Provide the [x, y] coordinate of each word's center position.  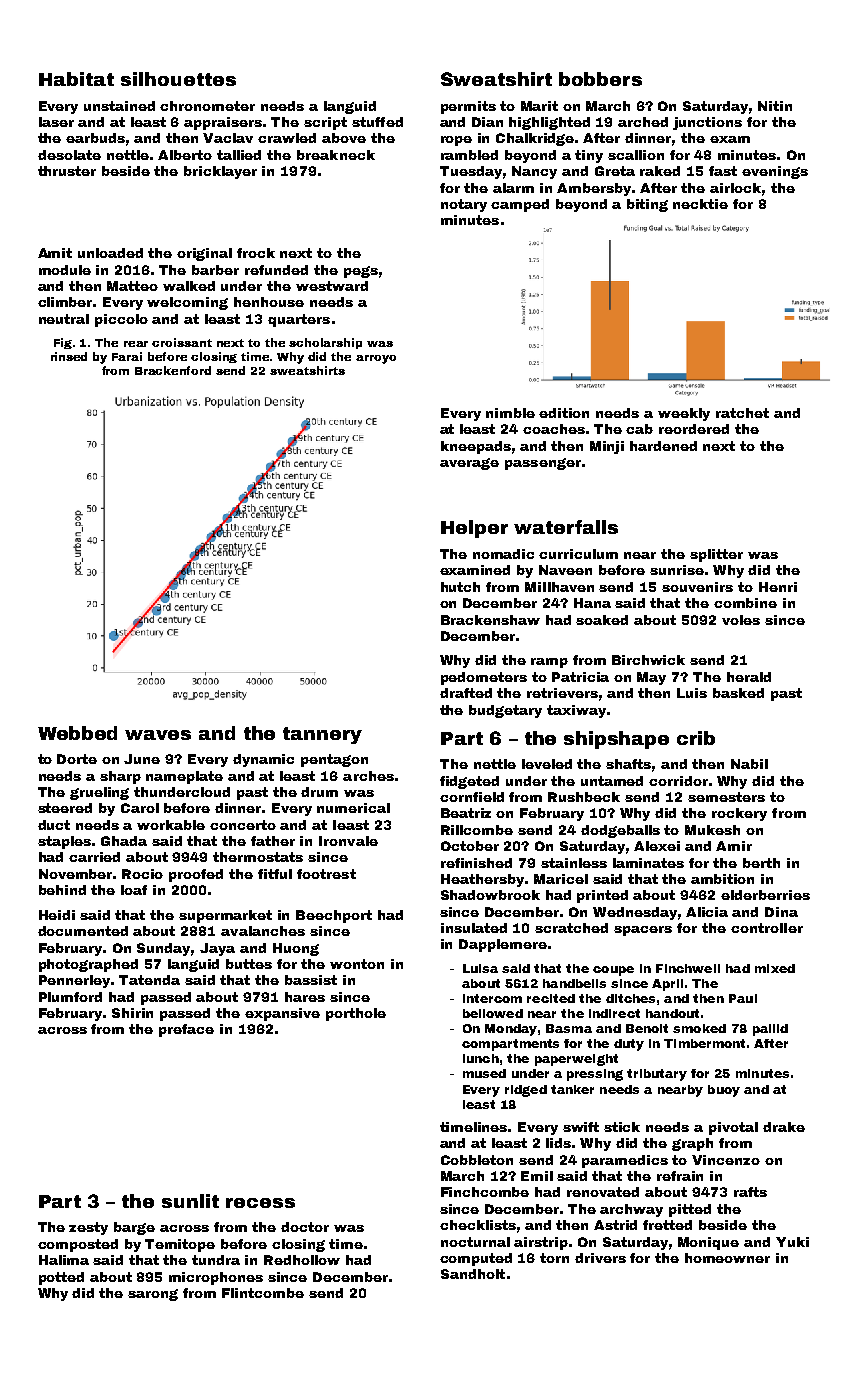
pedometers [484, 678]
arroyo [376, 359]
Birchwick [648, 660]
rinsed [69, 356]
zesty [88, 1228]
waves [158, 735]
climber [66, 302]
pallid [770, 1030]
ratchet [742, 413]
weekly [684, 414]
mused [484, 1073]
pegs [361, 272]
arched [643, 122]
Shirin [132, 1013]
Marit [539, 106]
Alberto [185, 155]
